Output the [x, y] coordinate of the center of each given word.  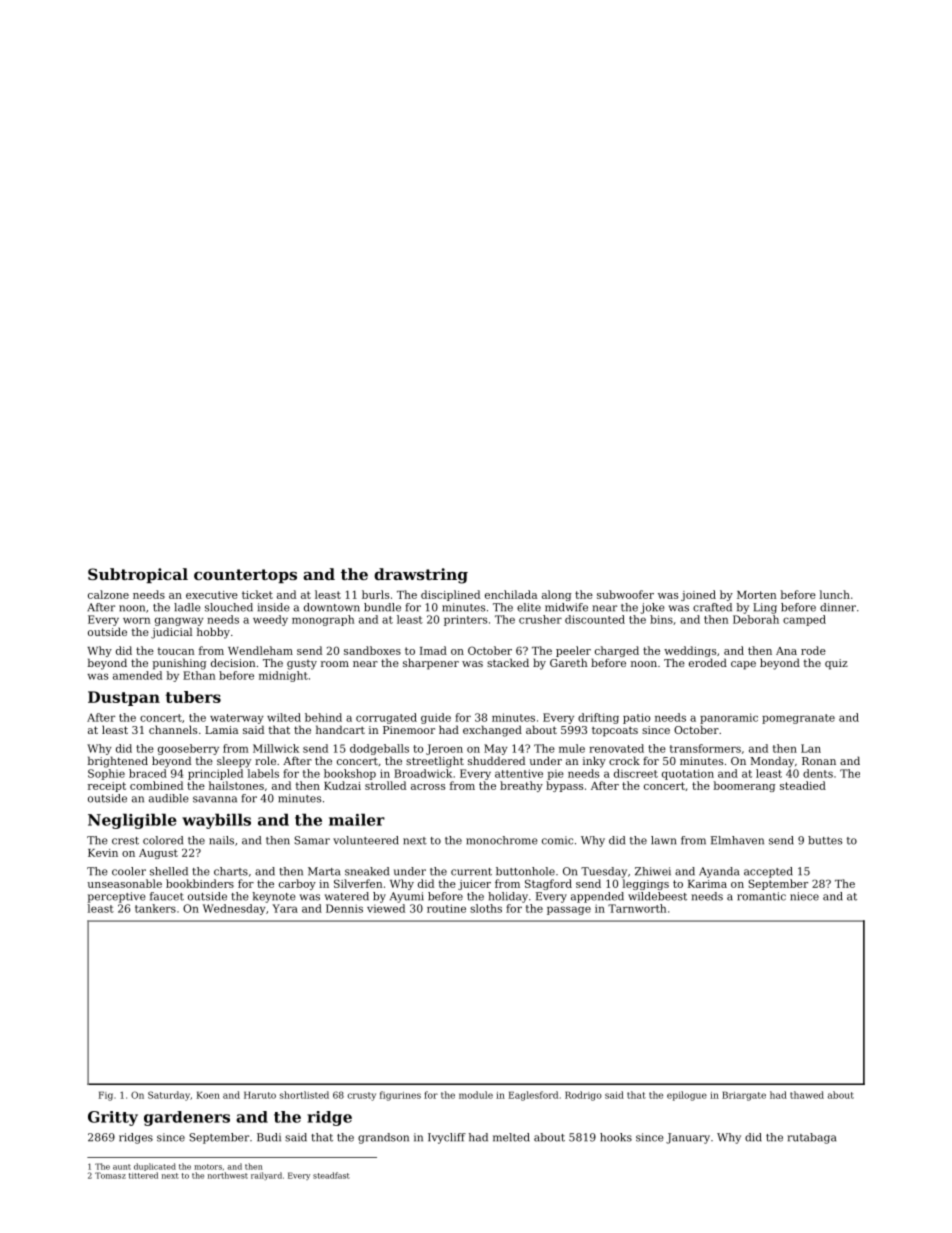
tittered [143, 1175]
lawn [663, 840]
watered [347, 896]
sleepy [234, 762]
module [476, 1095]
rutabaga [812, 1138]
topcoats [615, 731]
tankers [155, 908]
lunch [835, 594]
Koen [208, 1095]
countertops [245, 576]
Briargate [744, 1096]
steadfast [331, 1175]
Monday [772, 762]
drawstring [421, 576]
